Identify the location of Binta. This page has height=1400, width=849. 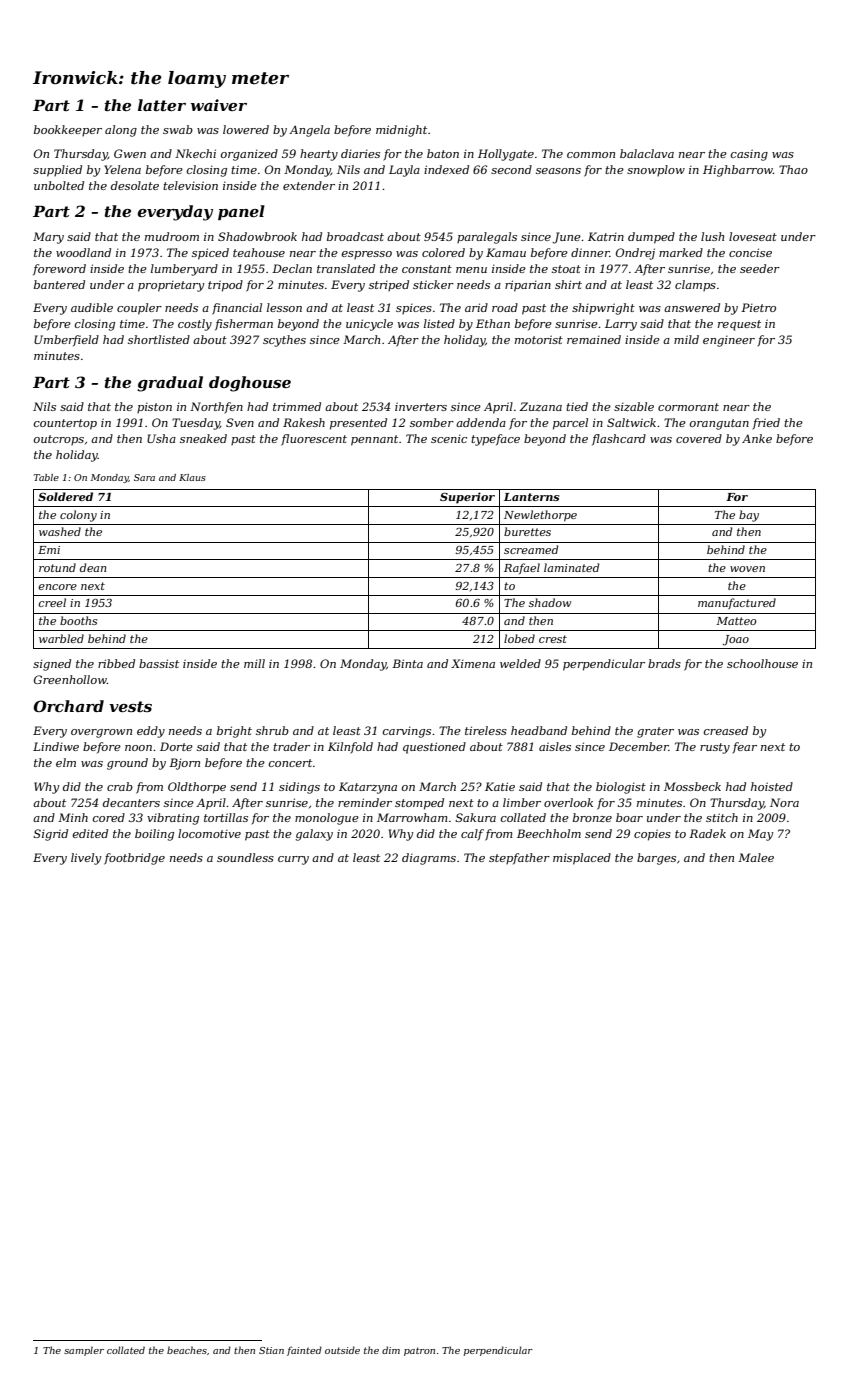
(407, 663).
